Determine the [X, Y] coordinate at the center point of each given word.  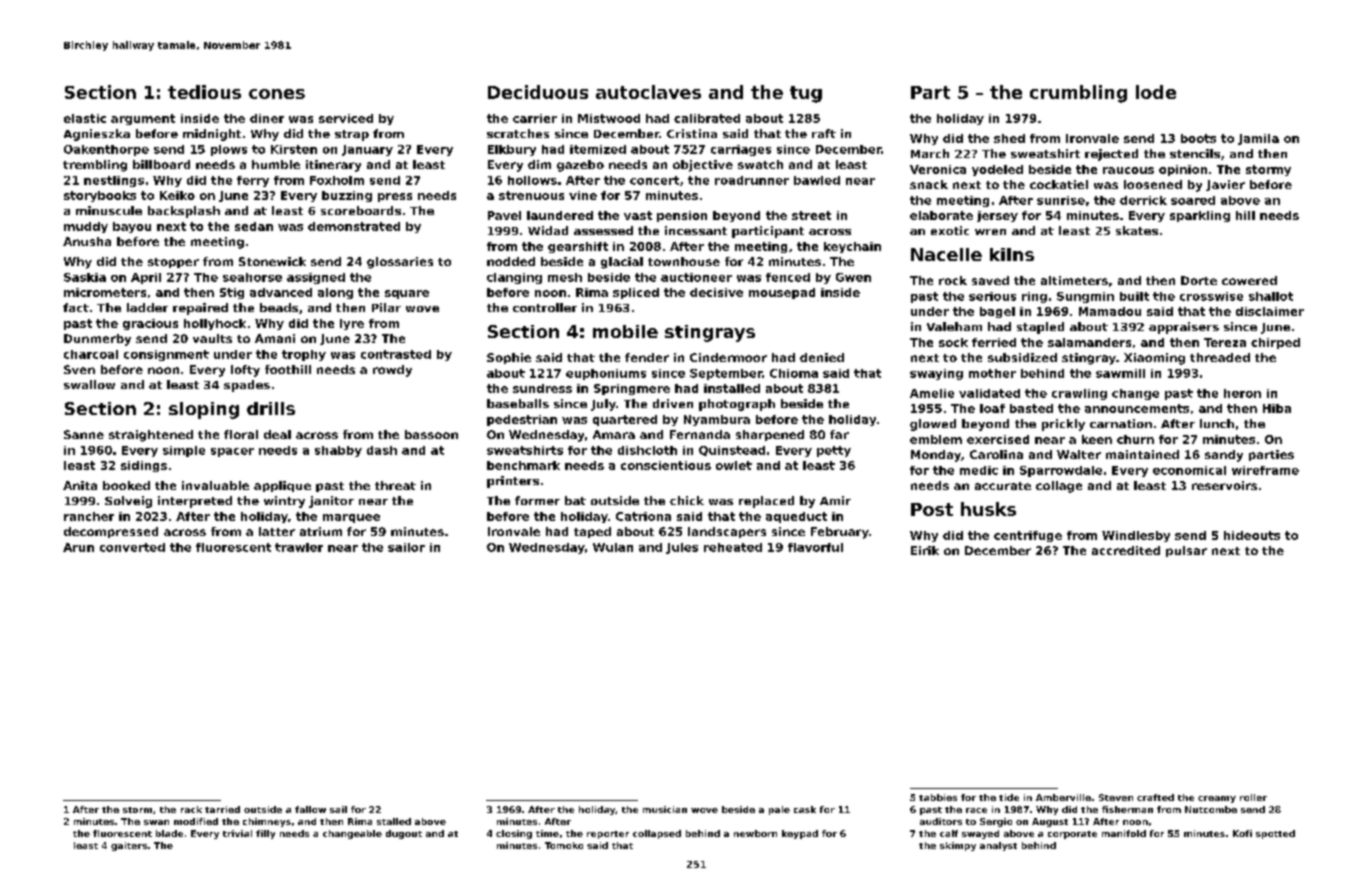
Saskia [85, 277]
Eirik [925, 550]
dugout [404, 834]
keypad [800, 834]
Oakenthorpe [106, 150]
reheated [733, 547]
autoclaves [648, 92]
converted [132, 547]
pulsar [1186, 551]
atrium [321, 531]
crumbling [1078, 94]
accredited [1126, 550]
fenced [788, 277]
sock [953, 342]
